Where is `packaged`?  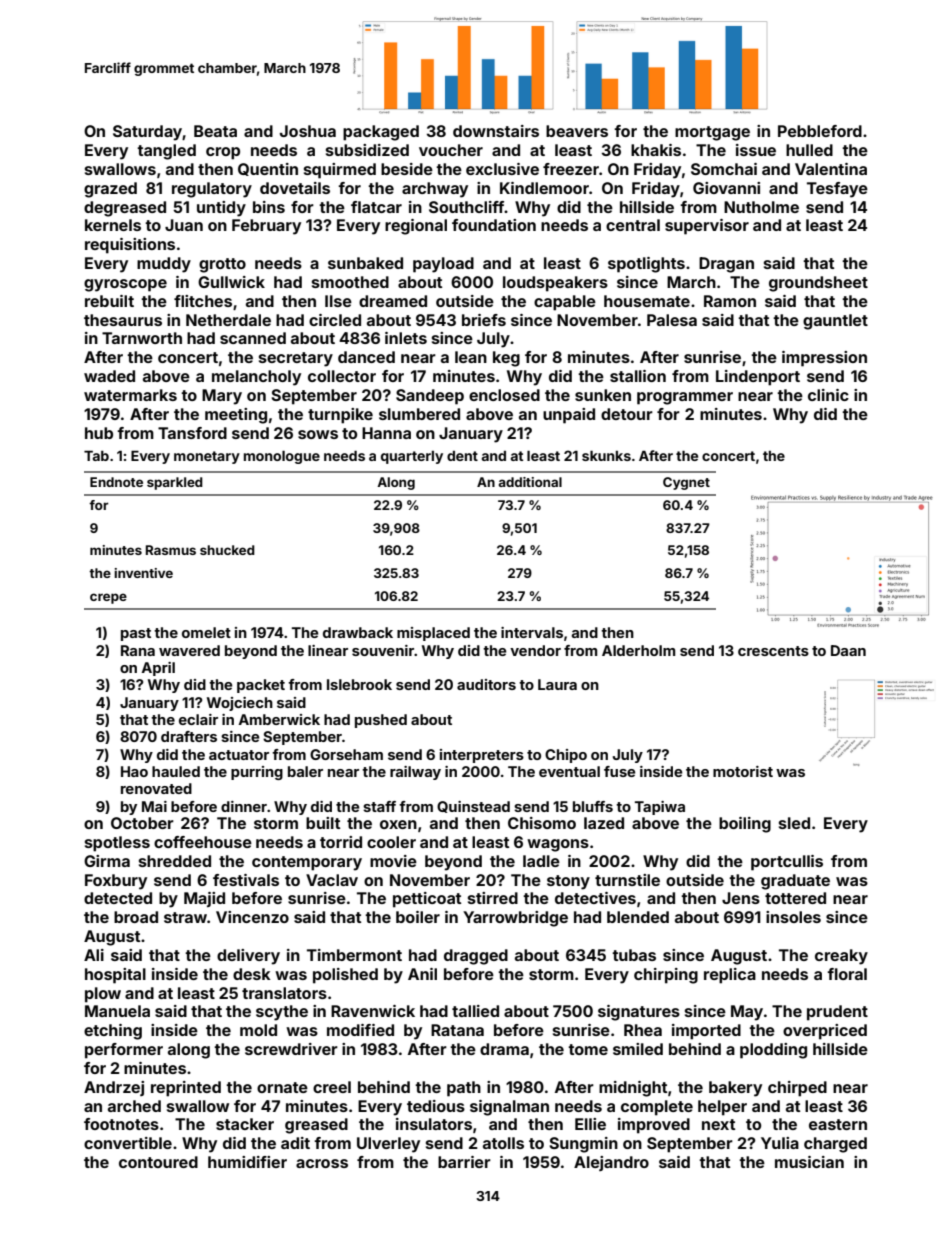 packaged is located at coordinates (381, 133).
